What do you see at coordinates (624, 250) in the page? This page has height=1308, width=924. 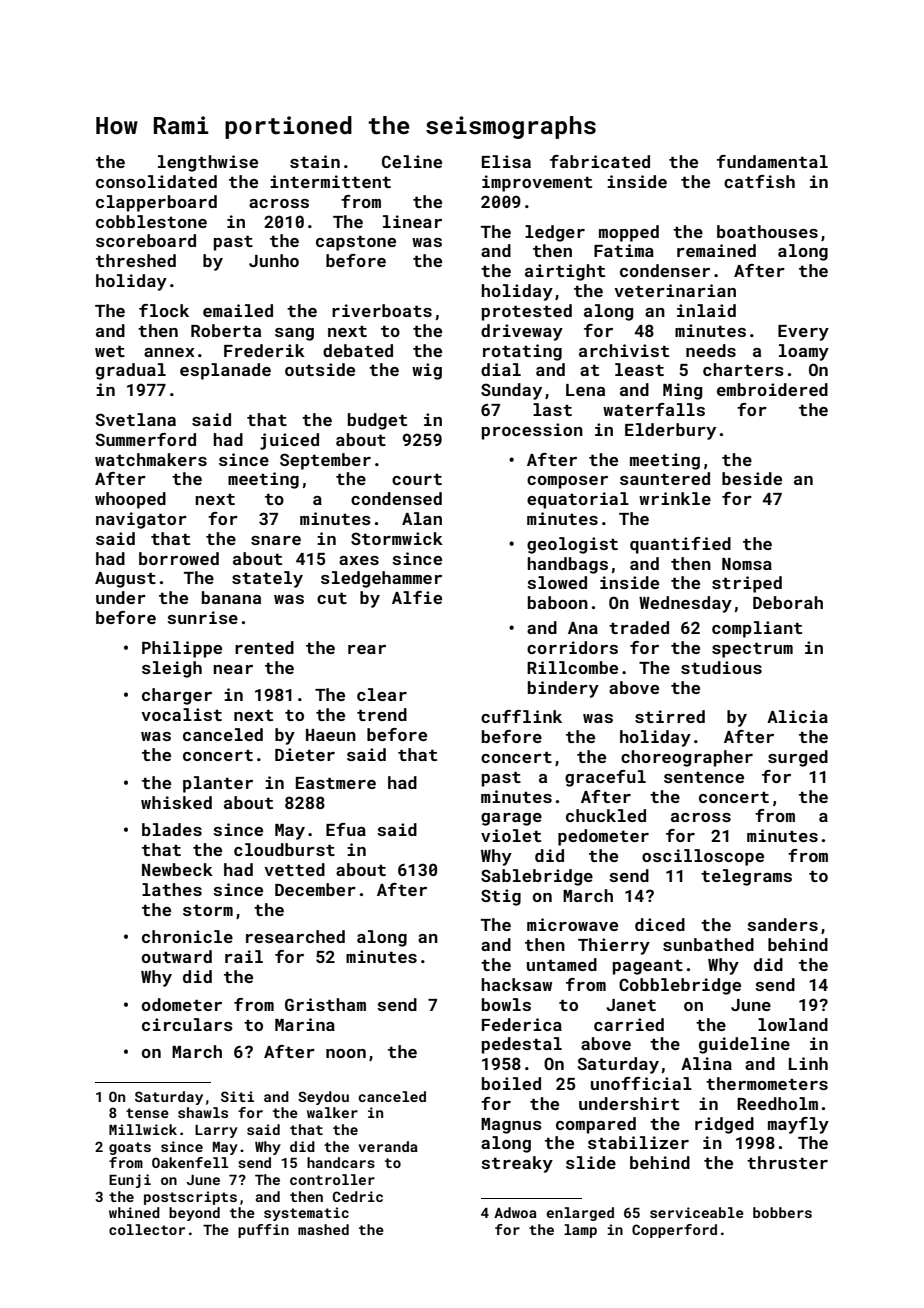 I see `Fatima` at bounding box center [624, 250].
